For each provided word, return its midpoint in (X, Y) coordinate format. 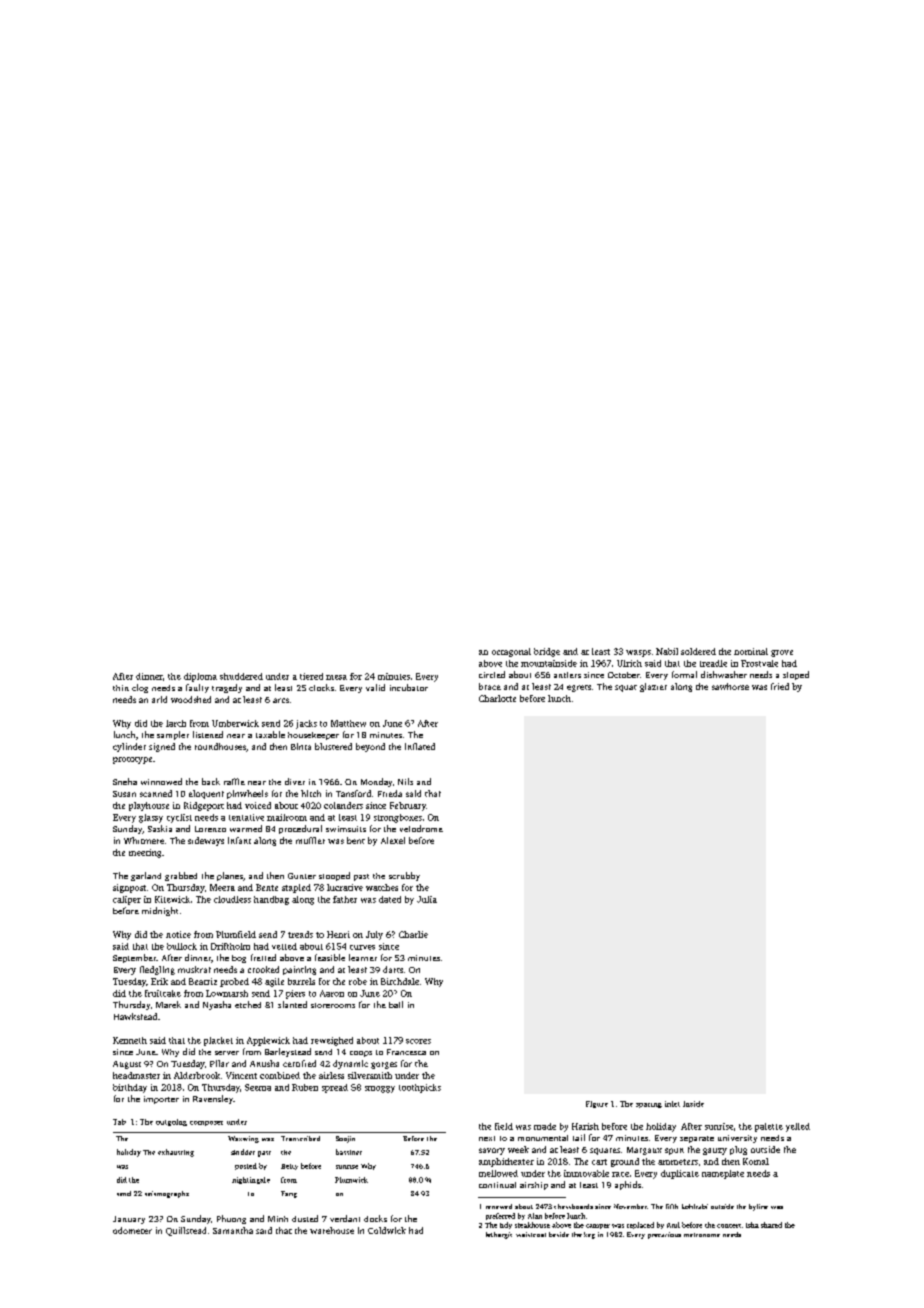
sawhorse (730, 686)
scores (418, 1041)
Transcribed (300, 1138)
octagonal (511, 652)
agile (274, 982)
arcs (281, 700)
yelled (798, 1127)
